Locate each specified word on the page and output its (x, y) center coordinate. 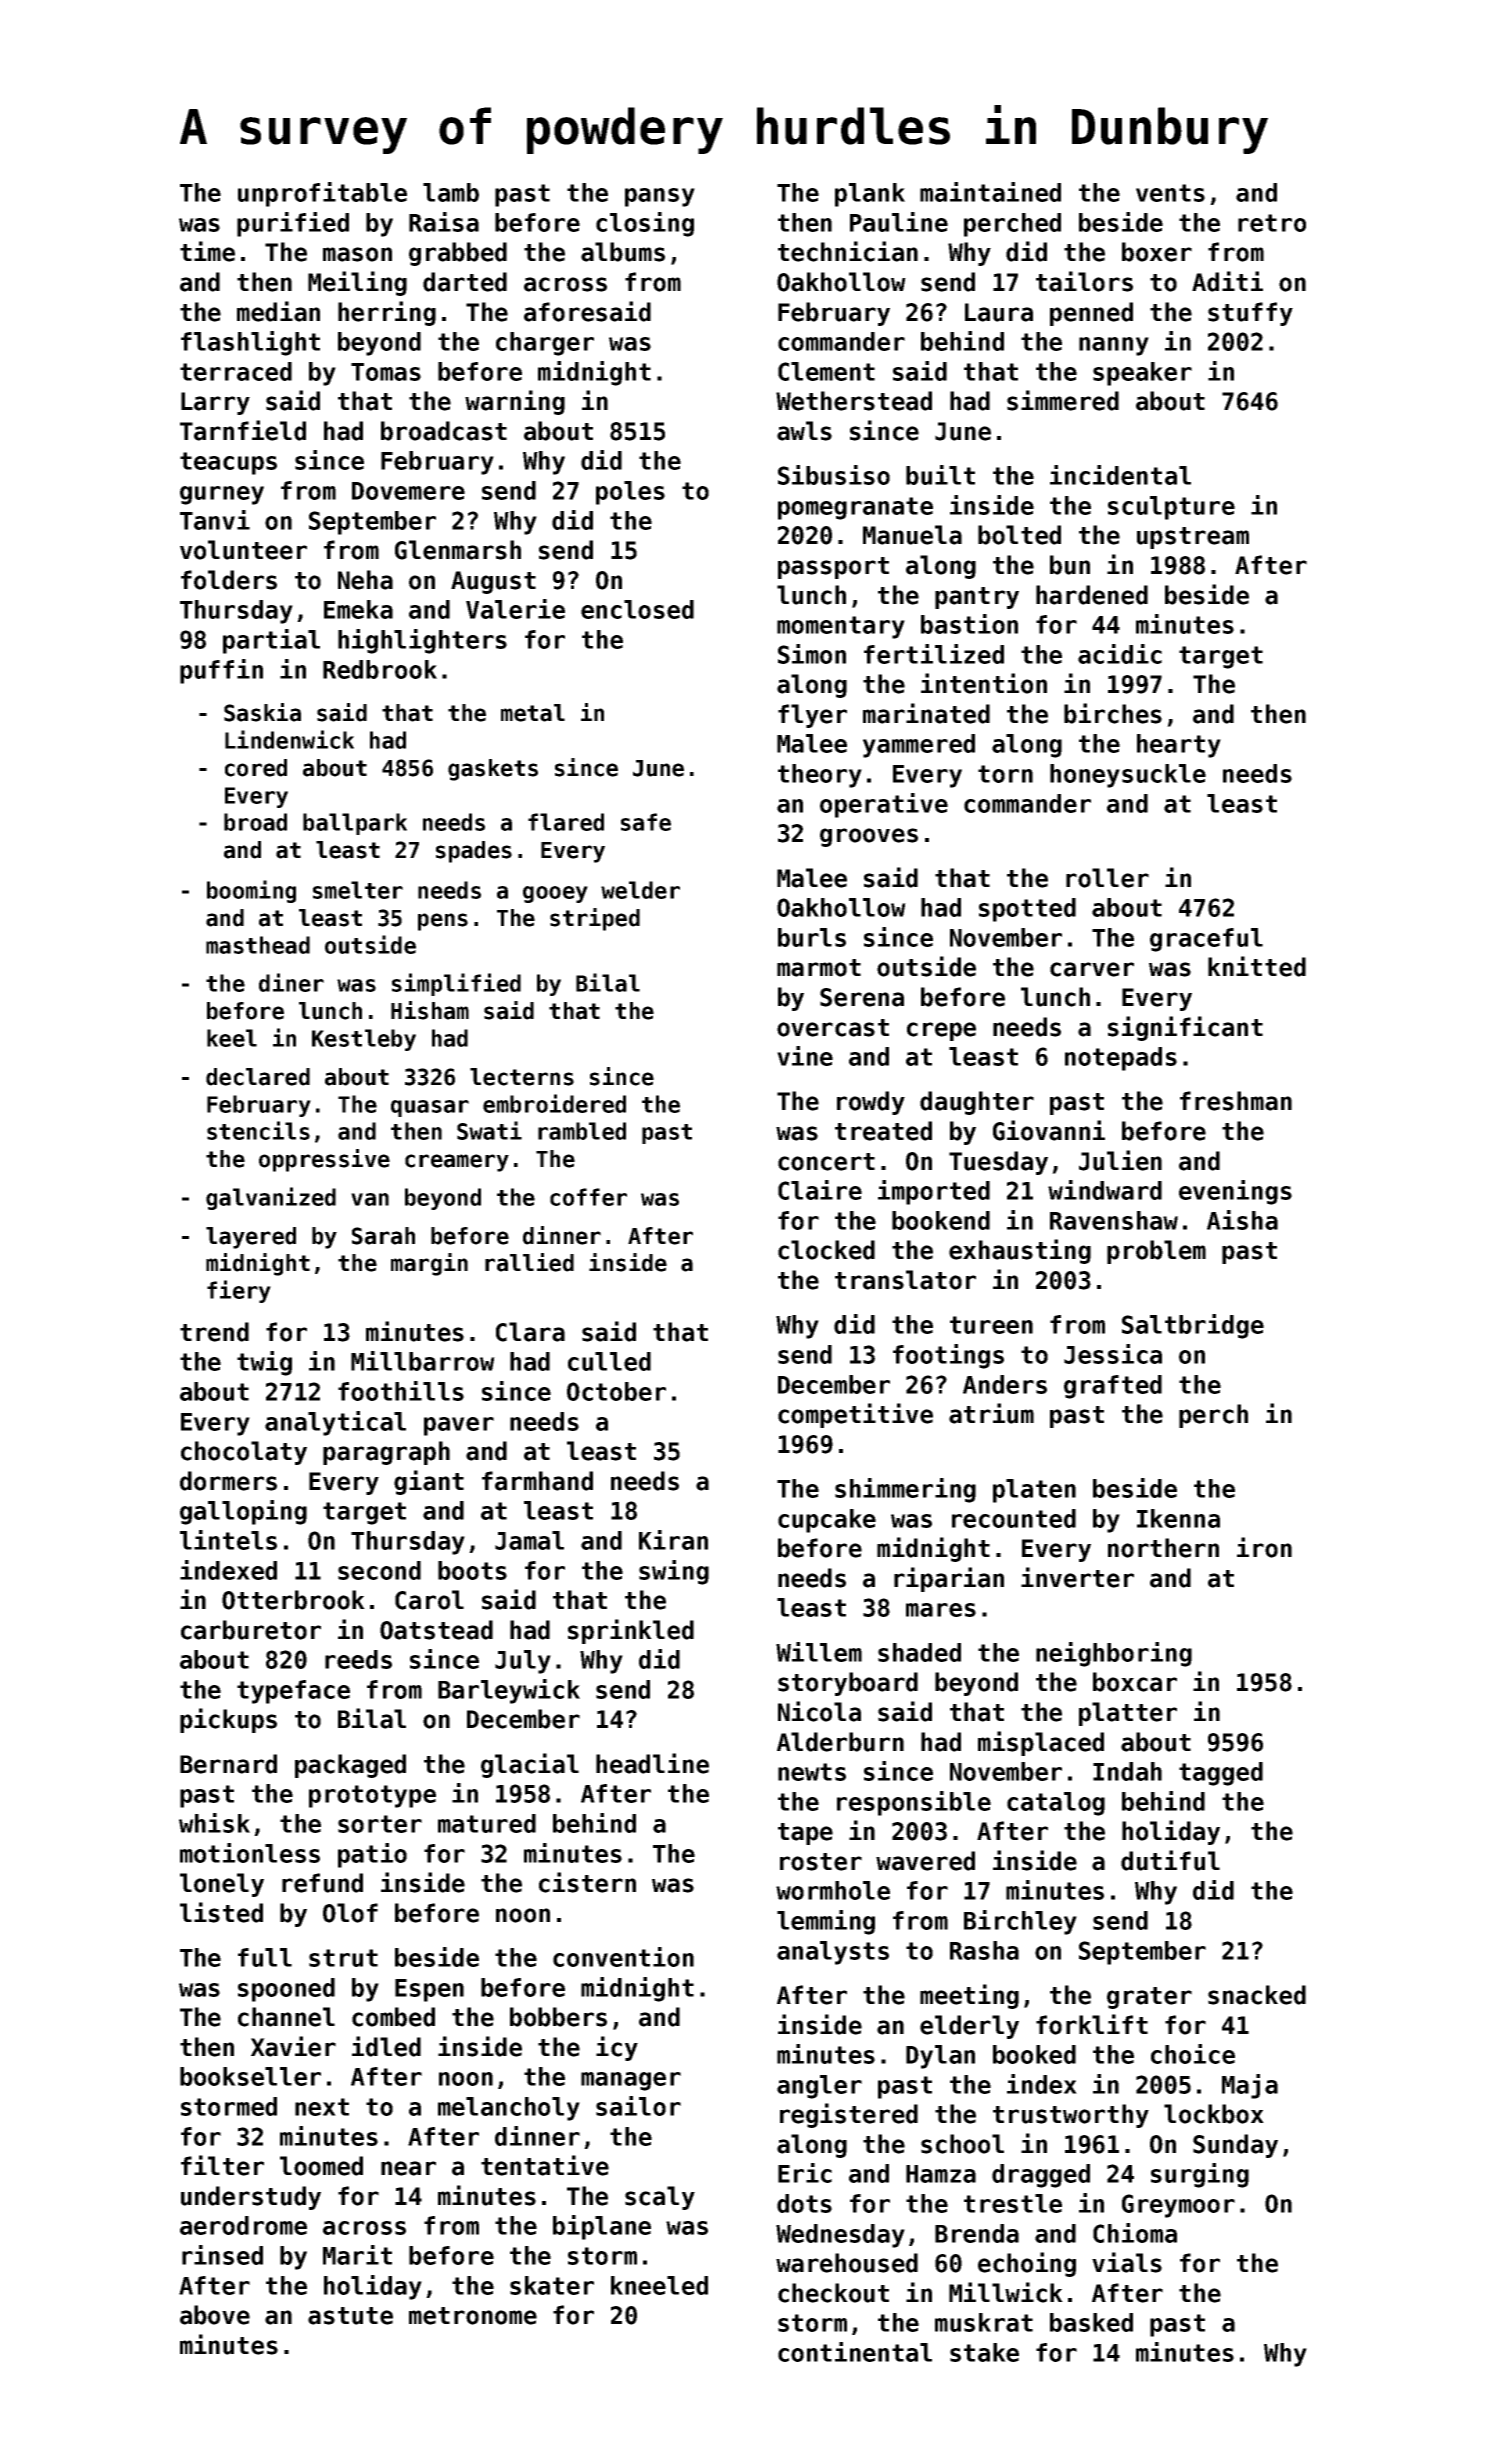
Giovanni (1049, 1130)
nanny (1114, 346)
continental (855, 2352)
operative (884, 805)
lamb (451, 192)
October (616, 1391)
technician (848, 251)
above (215, 2315)
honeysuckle (1128, 776)
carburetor (251, 1630)
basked (1091, 2322)
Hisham (430, 1010)
